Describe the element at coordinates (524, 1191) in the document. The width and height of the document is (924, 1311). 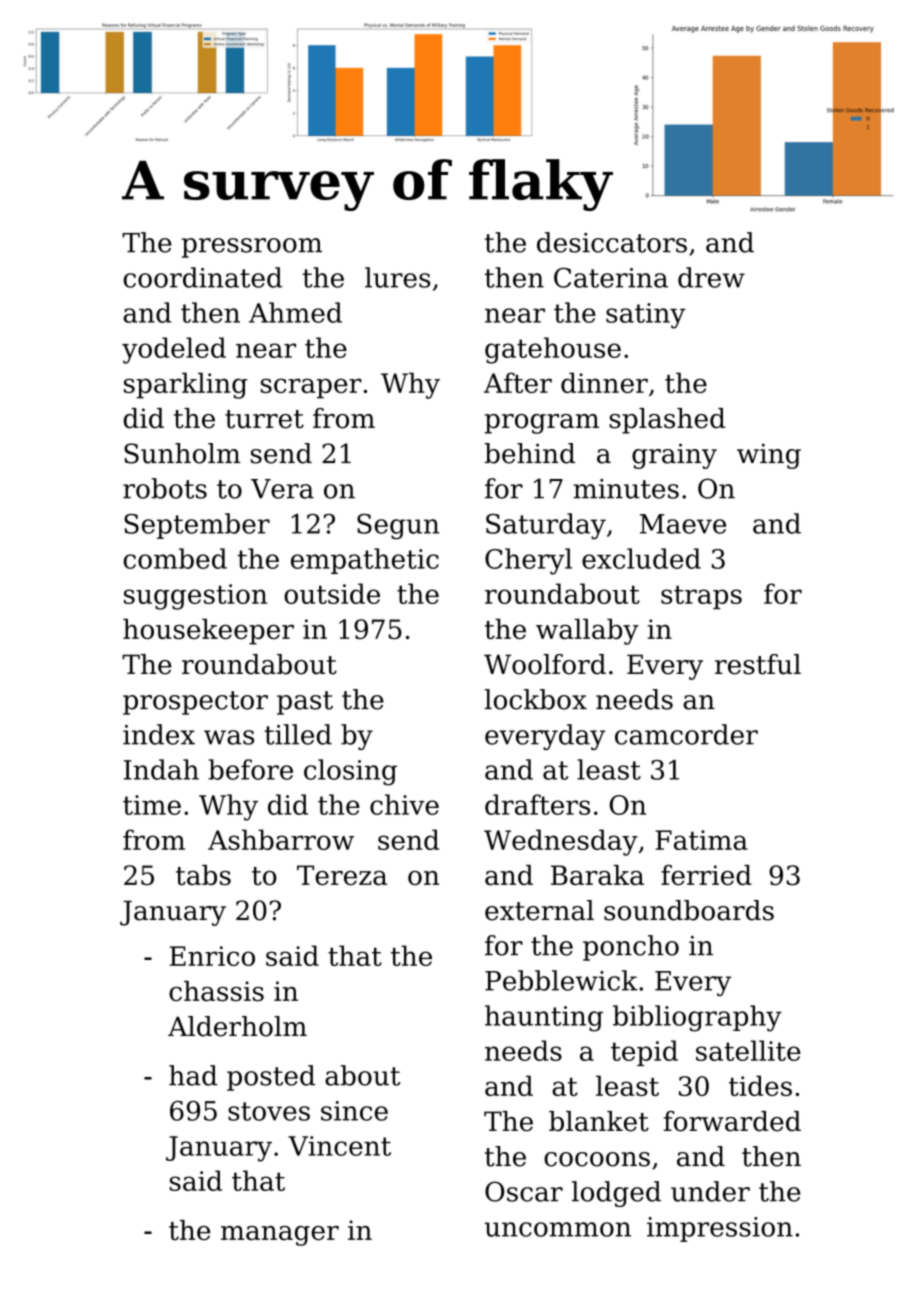
I see `Oscar` at that location.
